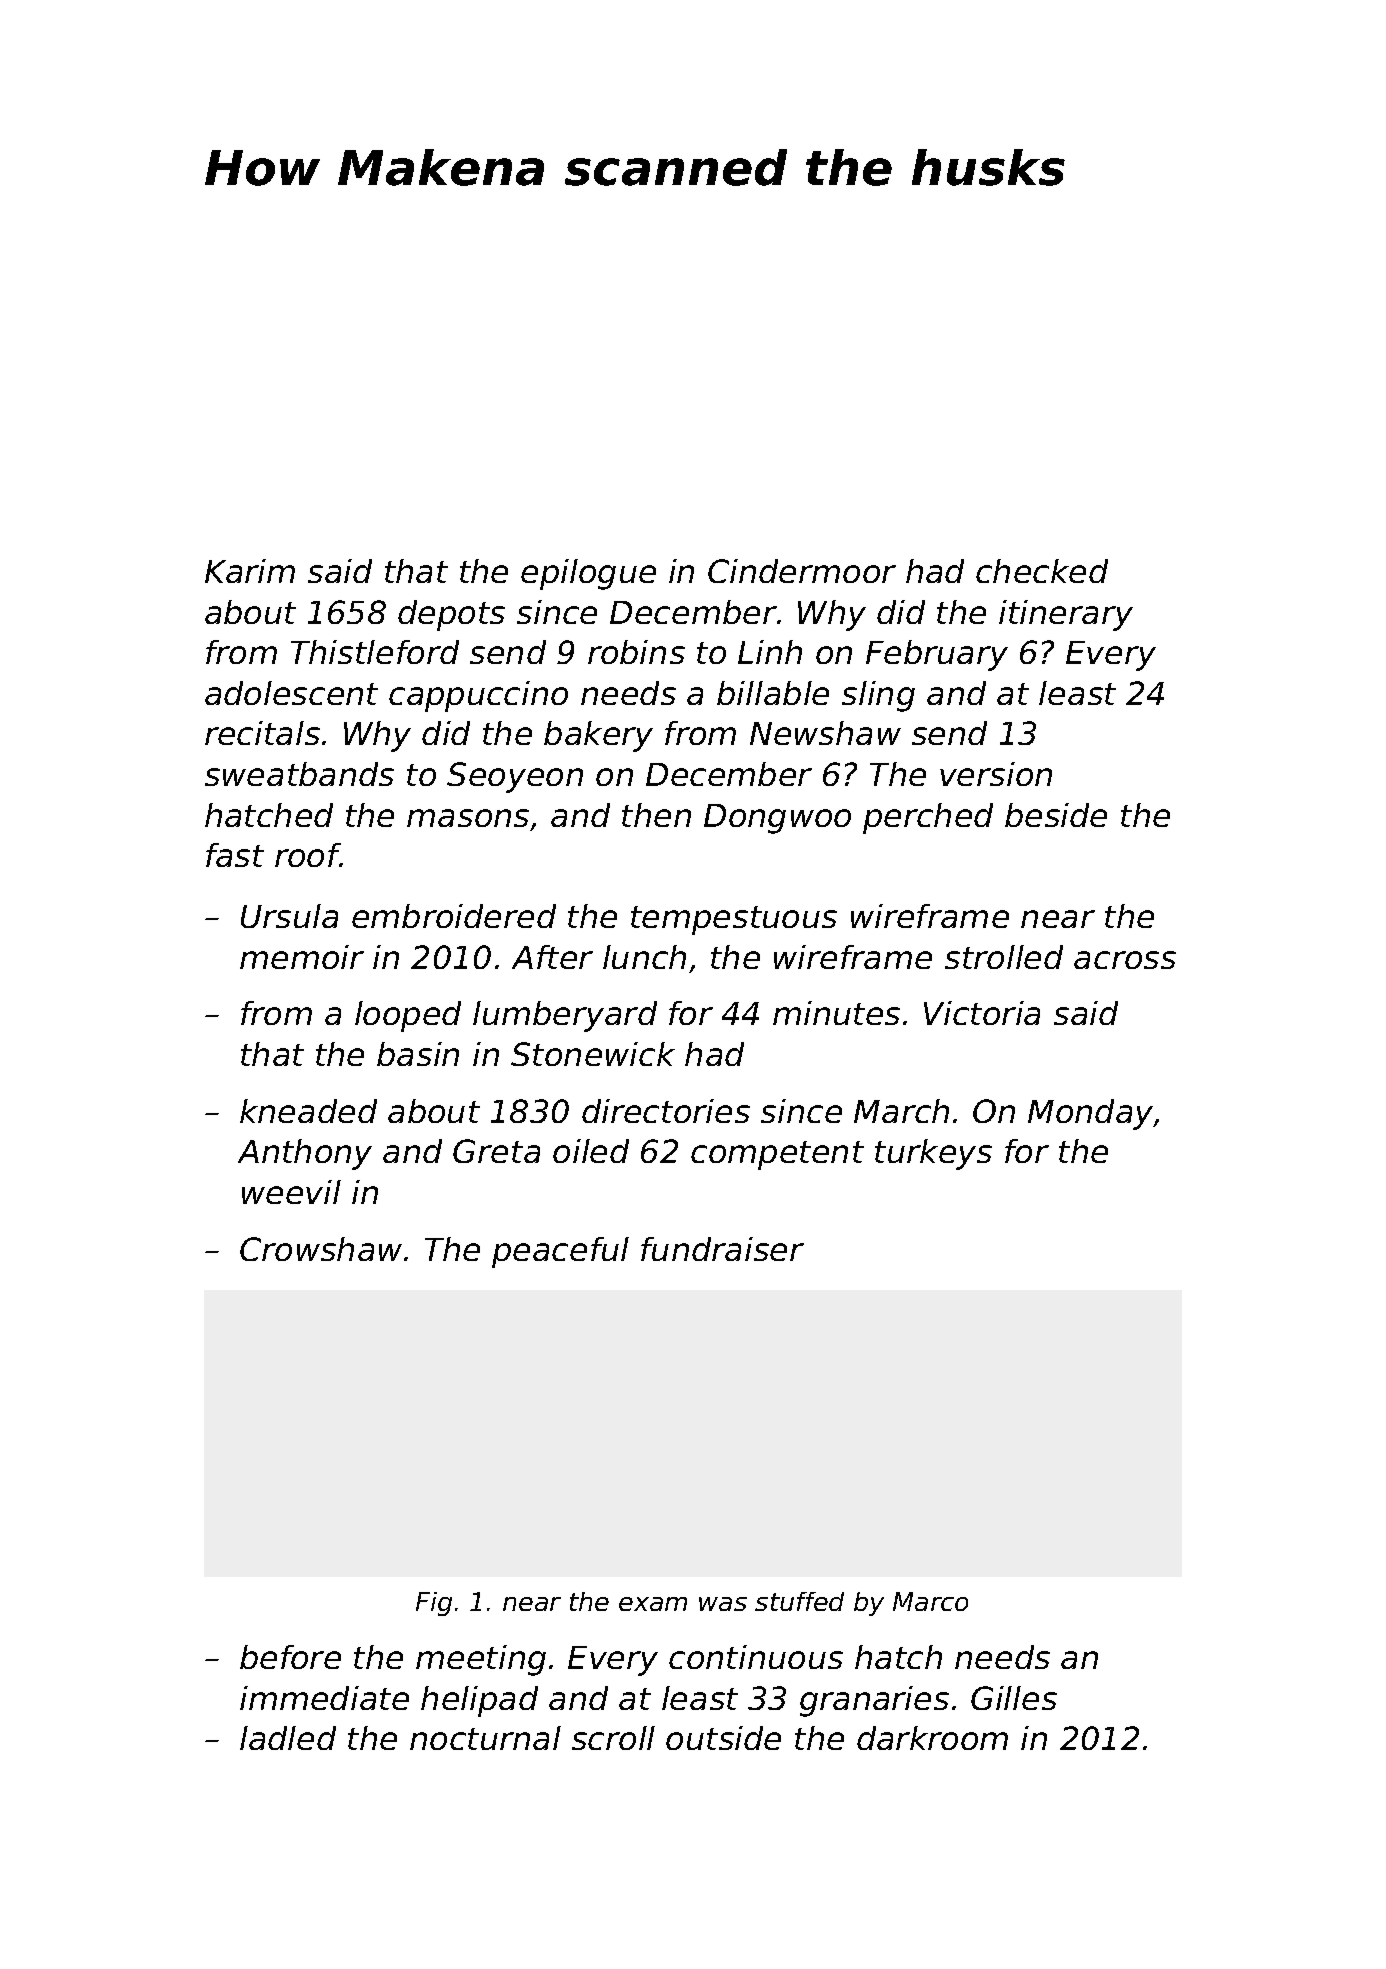 The image size is (1386, 1969). Describe the element at coordinates (250, 571) in the page. I see `Karim` at that location.
